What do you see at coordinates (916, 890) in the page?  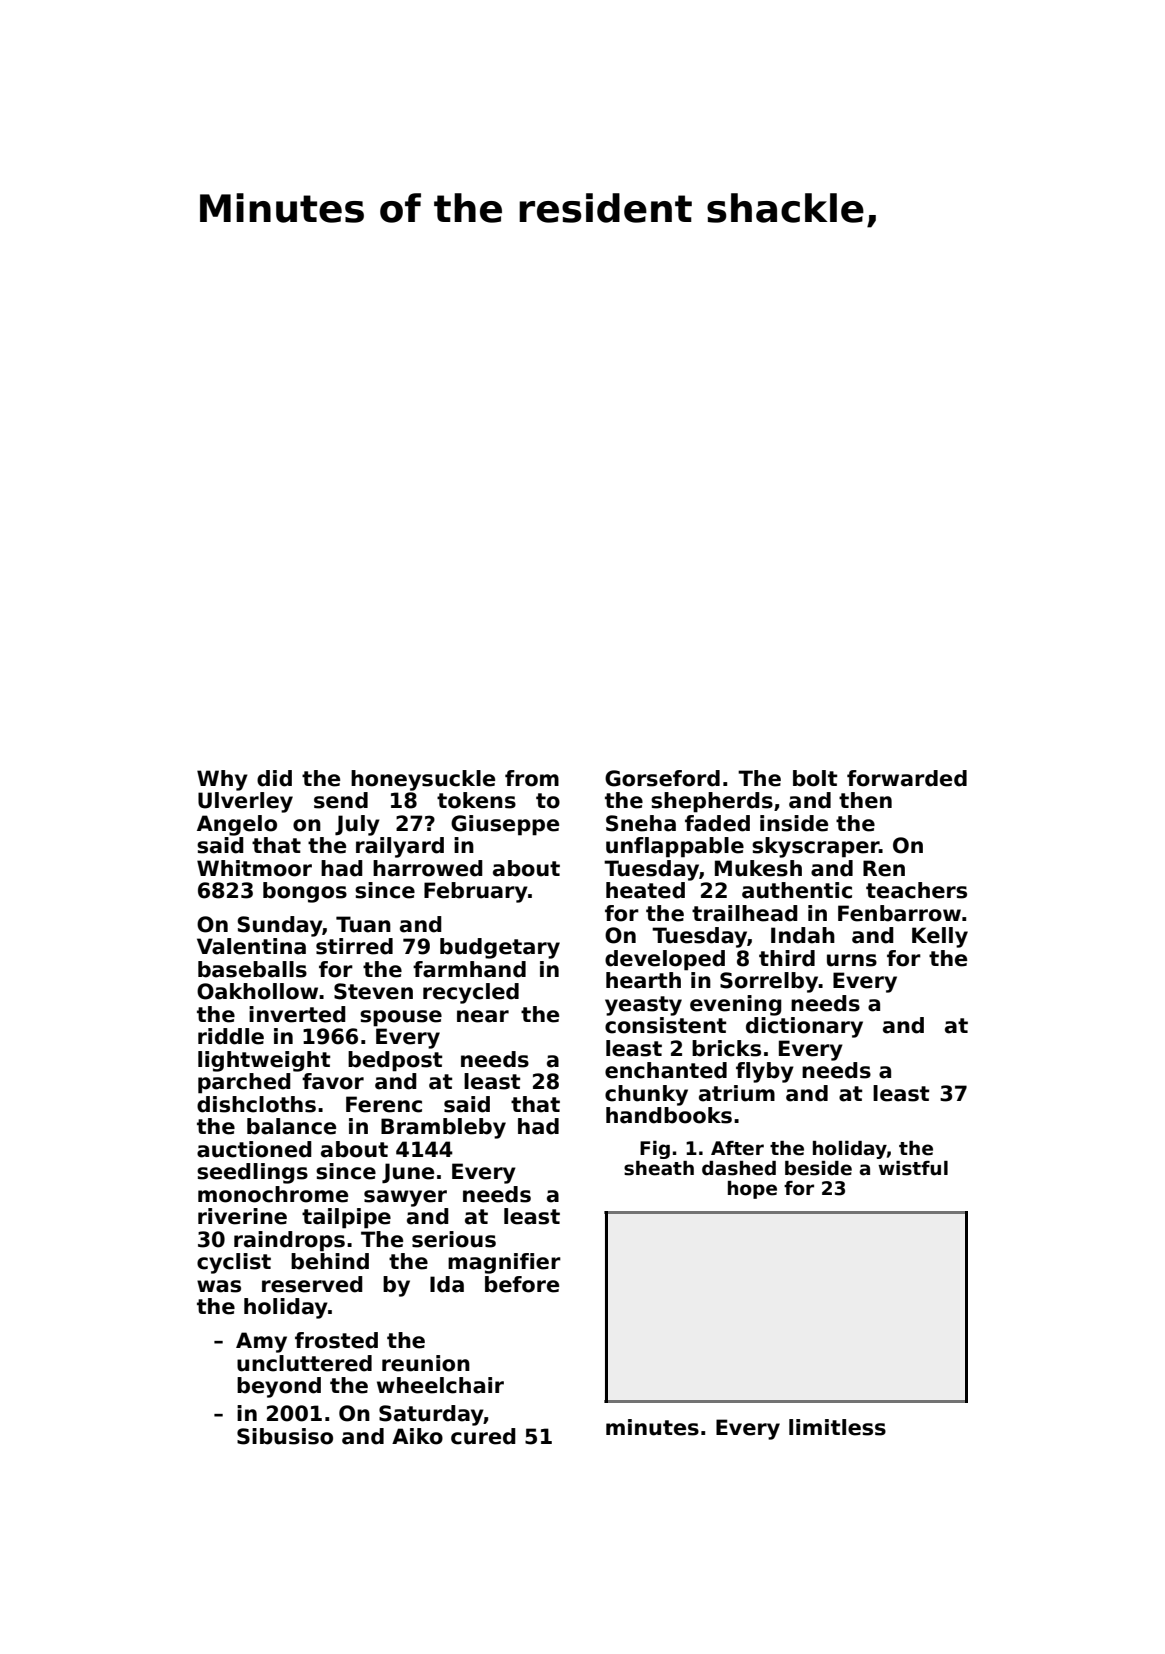 I see `teachers` at bounding box center [916, 890].
